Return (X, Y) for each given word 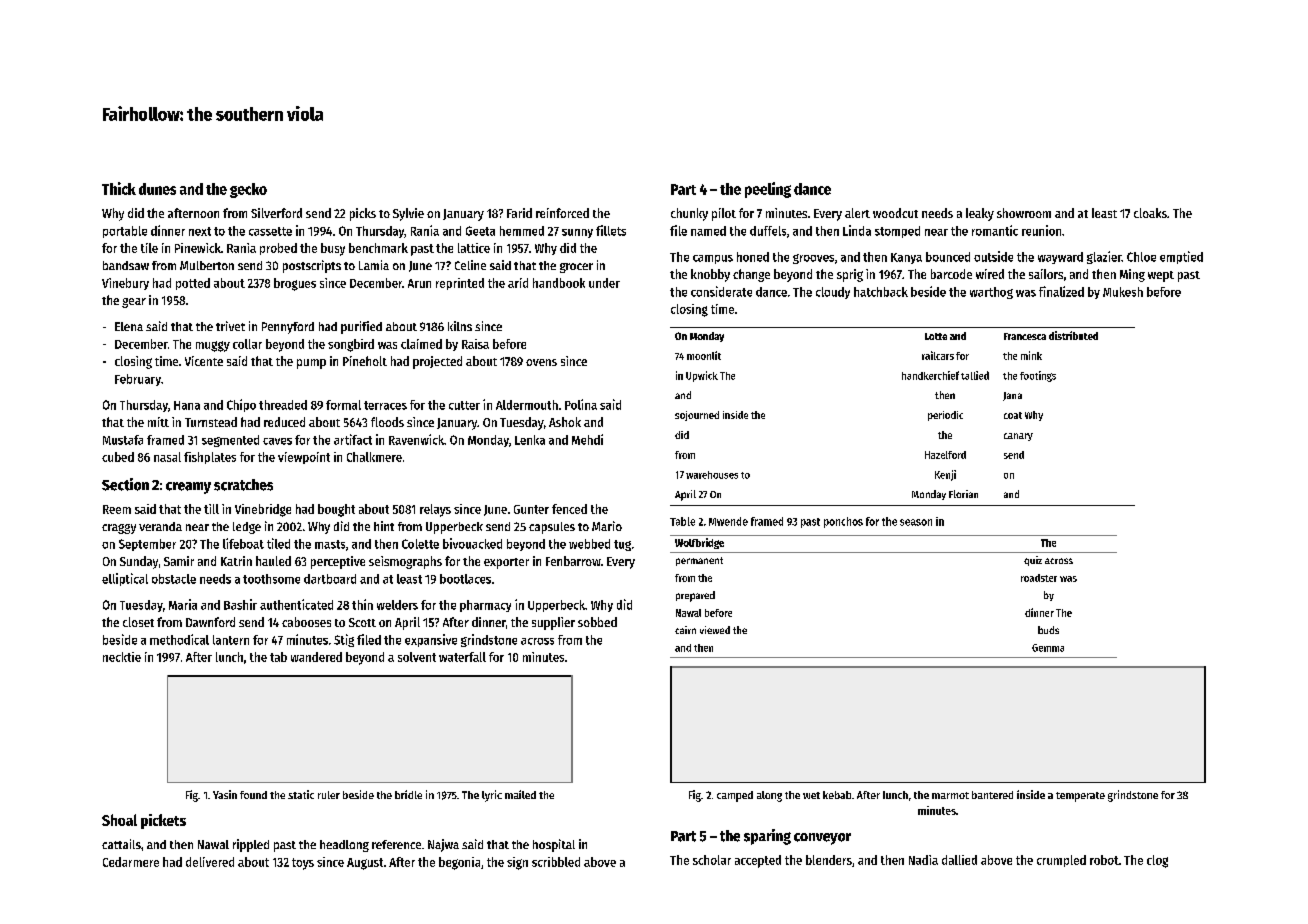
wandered (316, 657)
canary (1018, 437)
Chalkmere (374, 457)
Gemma (1048, 648)
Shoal (119, 820)
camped (735, 796)
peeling (768, 190)
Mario (607, 526)
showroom (1024, 213)
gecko (248, 190)
